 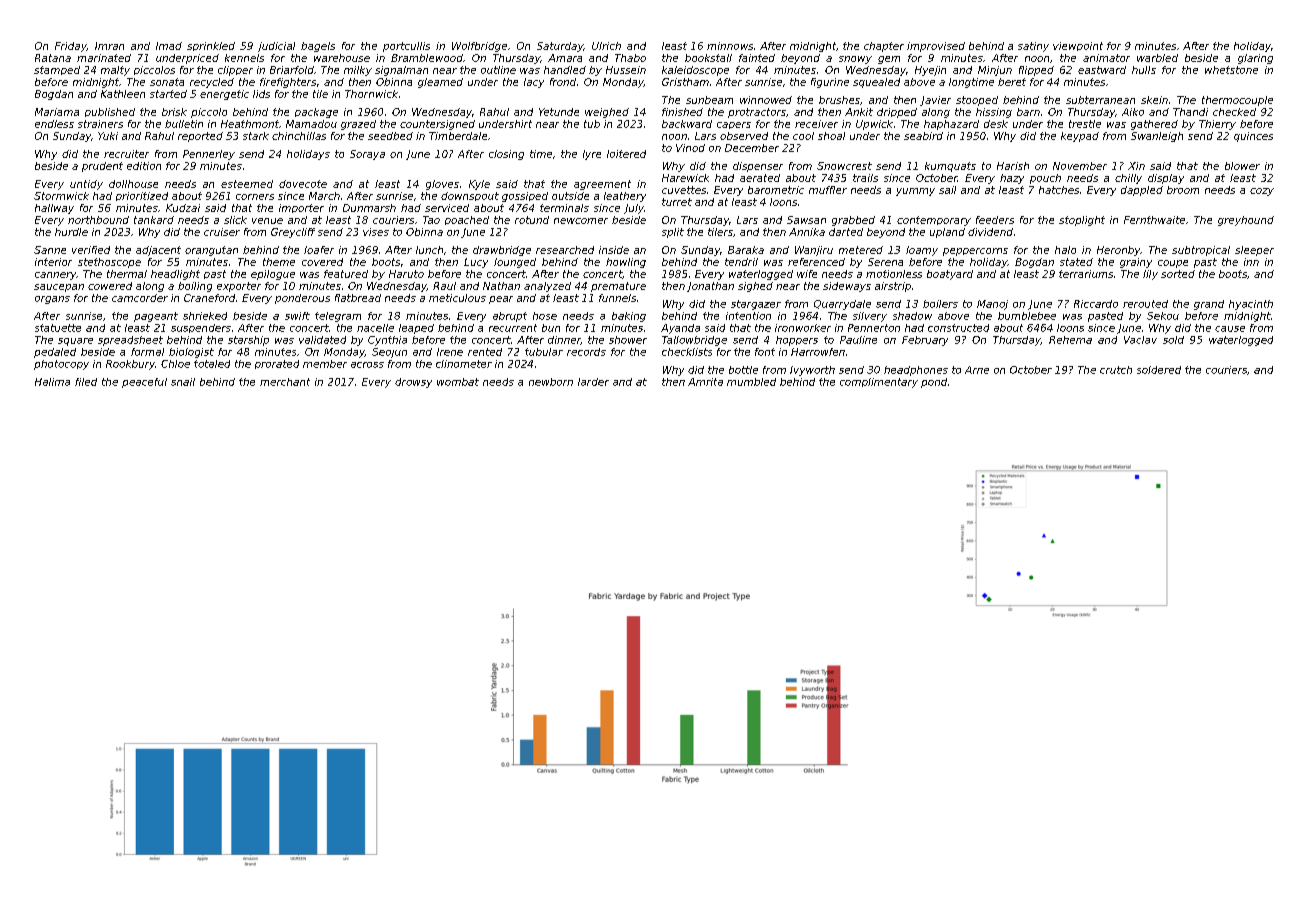 I want to click on cowered, so click(x=110, y=286).
